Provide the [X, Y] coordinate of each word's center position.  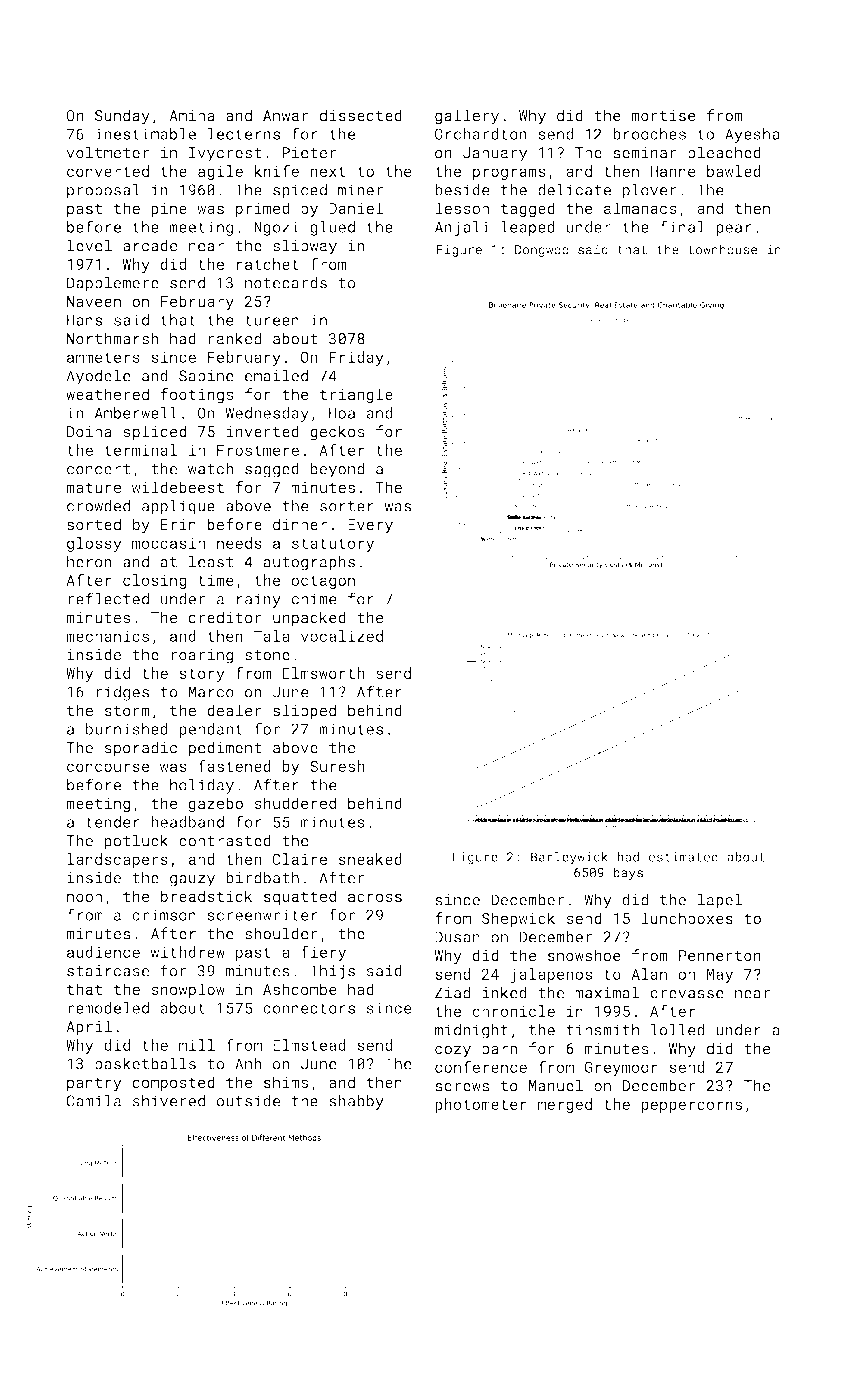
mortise [663, 116]
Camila [93, 1101]
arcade [150, 245]
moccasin [168, 543]
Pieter [309, 153]
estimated [683, 857]
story [202, 675]
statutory [333, 545]
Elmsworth [323, 673]
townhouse [723, 249]
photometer [481, 1105]
